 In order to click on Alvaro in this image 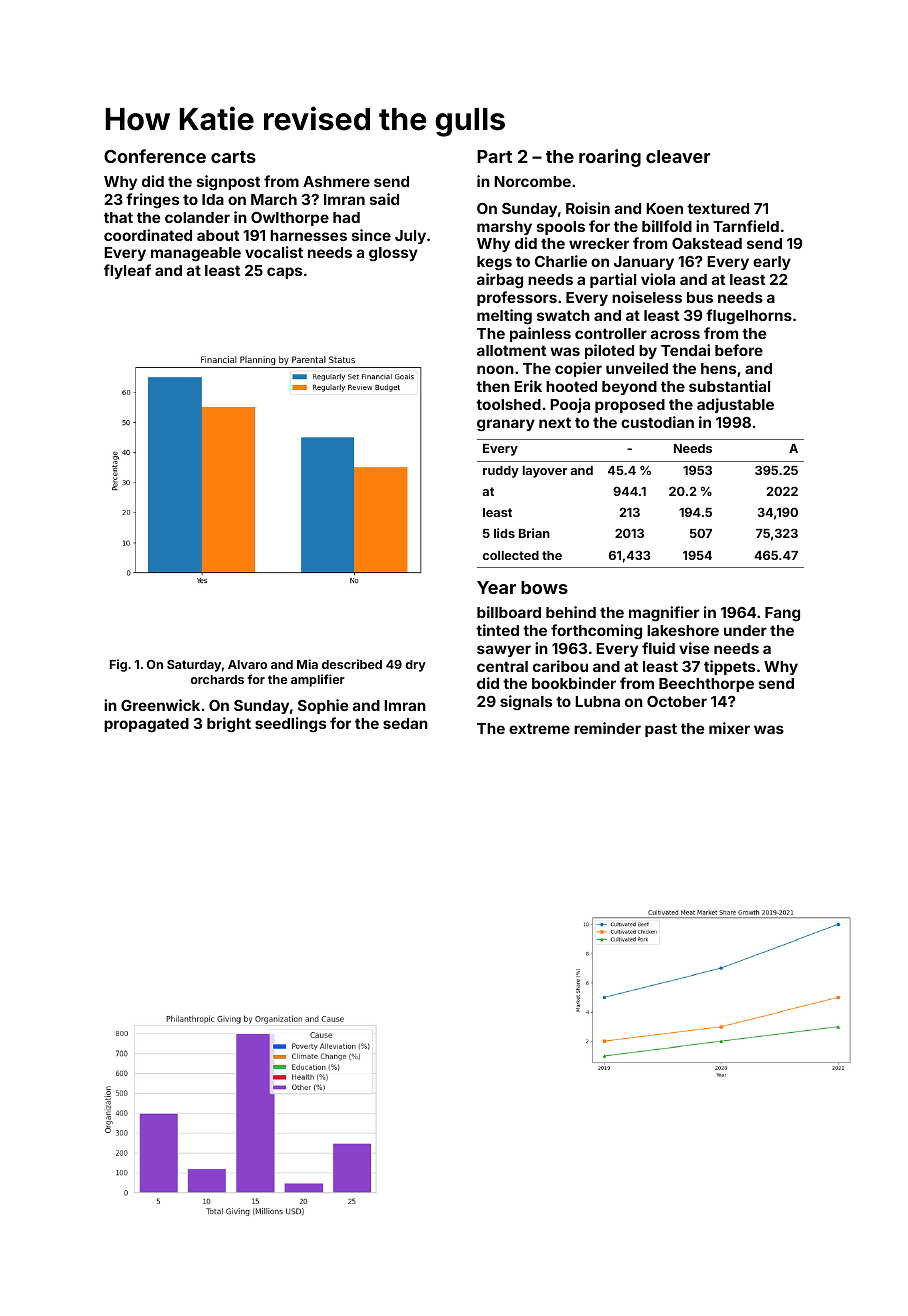, I will do `click(247, 664)`.
